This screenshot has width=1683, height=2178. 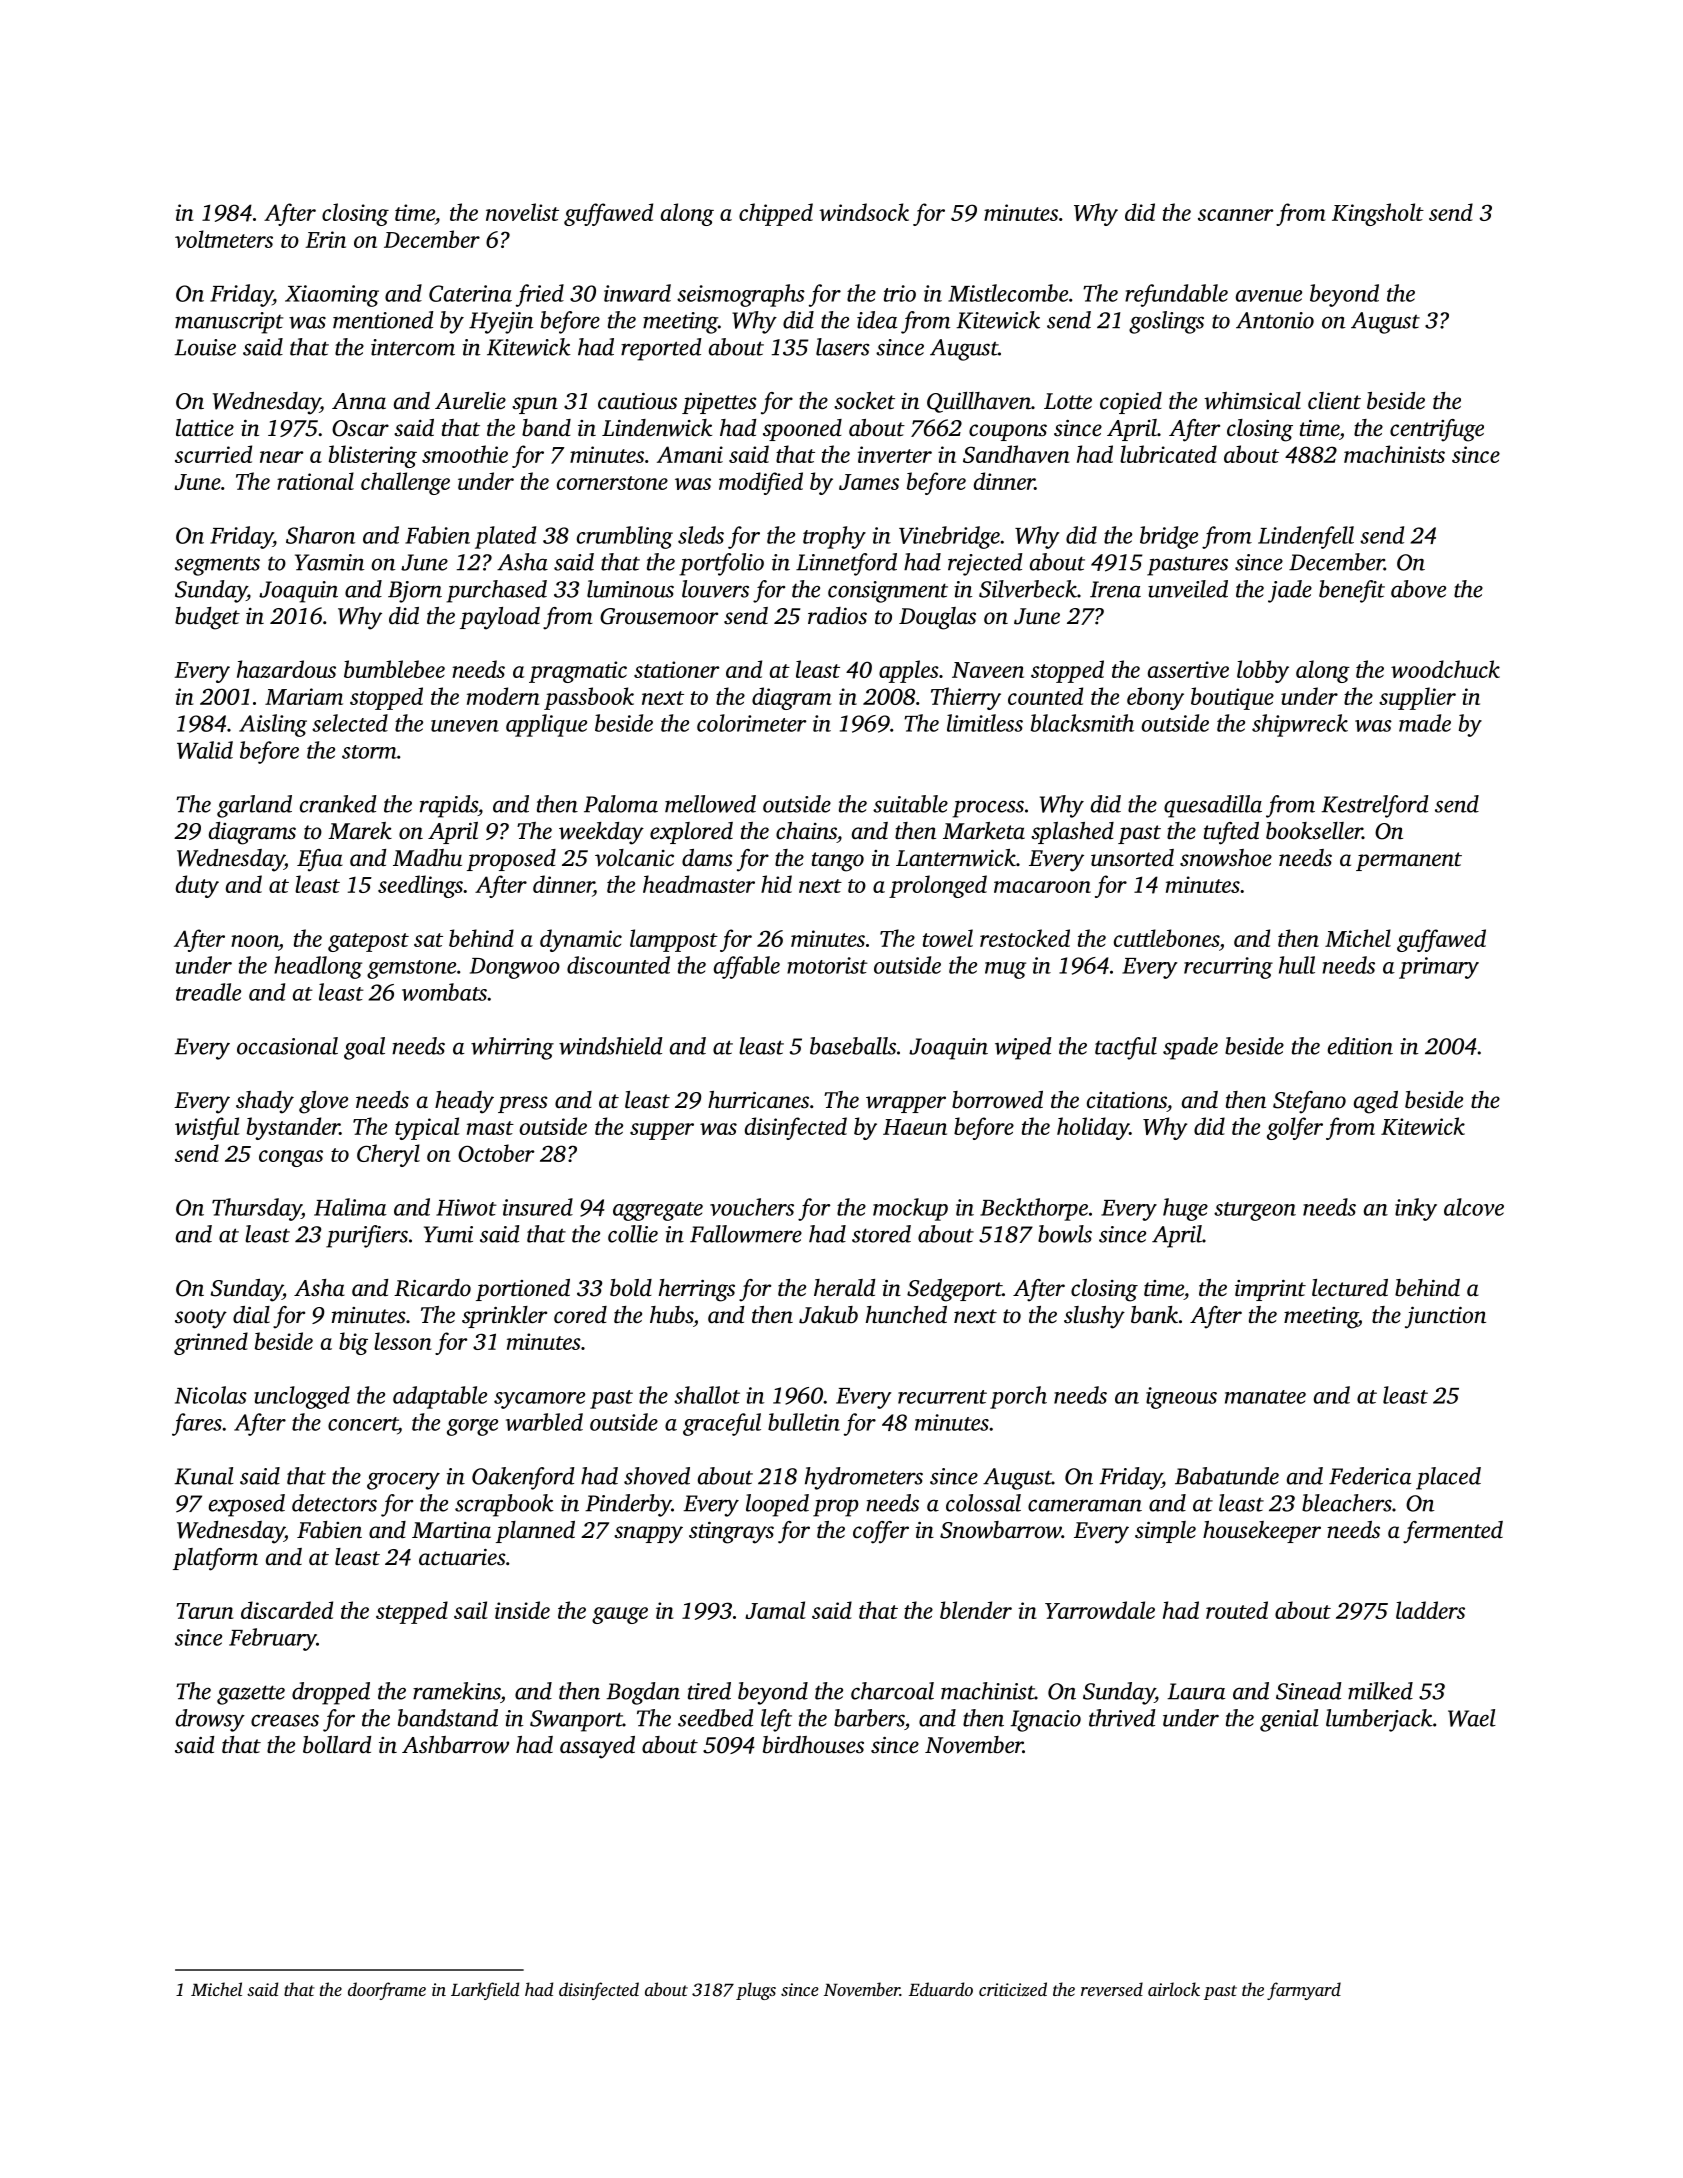 I want to click on plugs, so click(x=756, y=1991).
